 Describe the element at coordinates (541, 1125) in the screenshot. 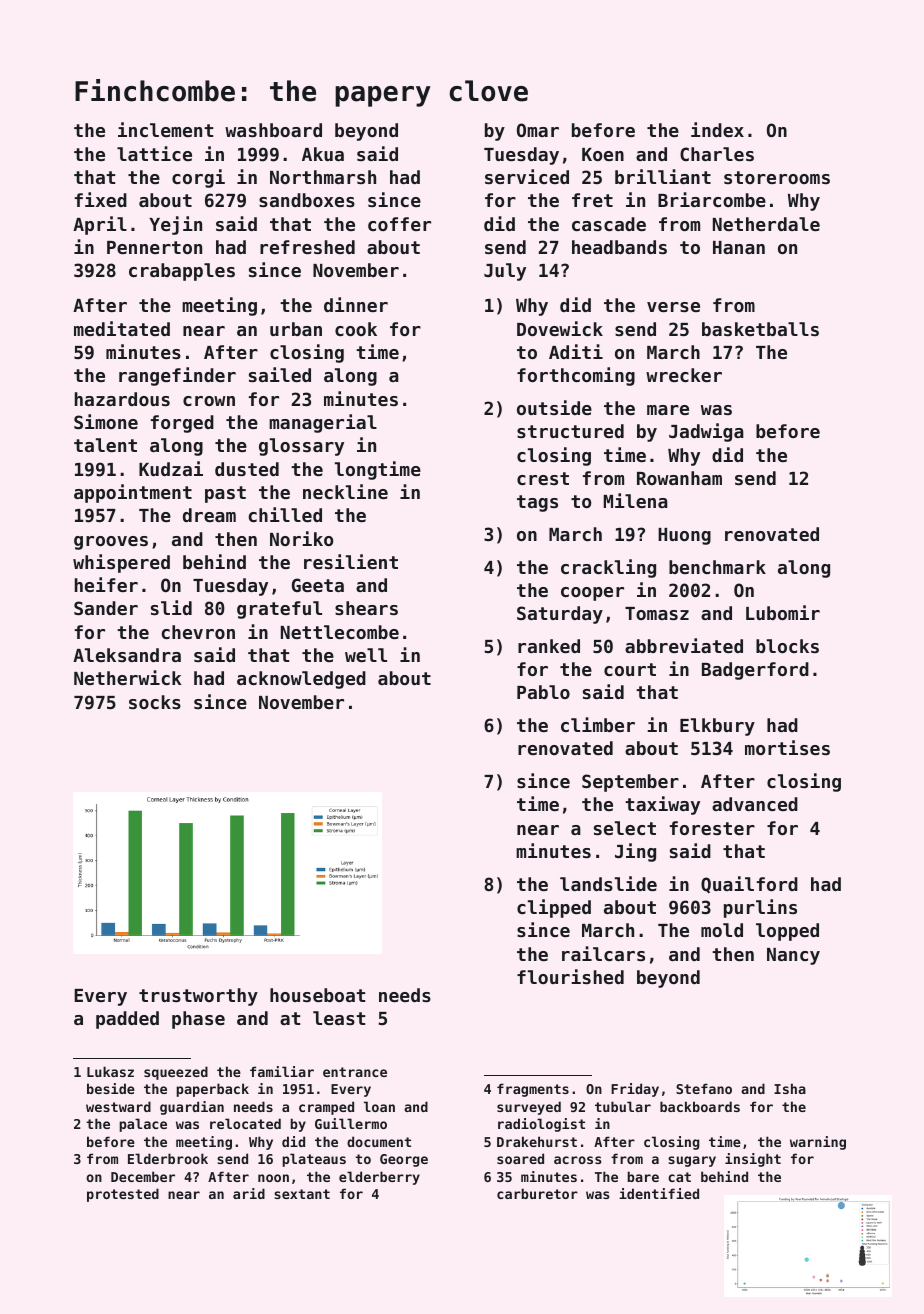

I see `radiologist` at that location.
